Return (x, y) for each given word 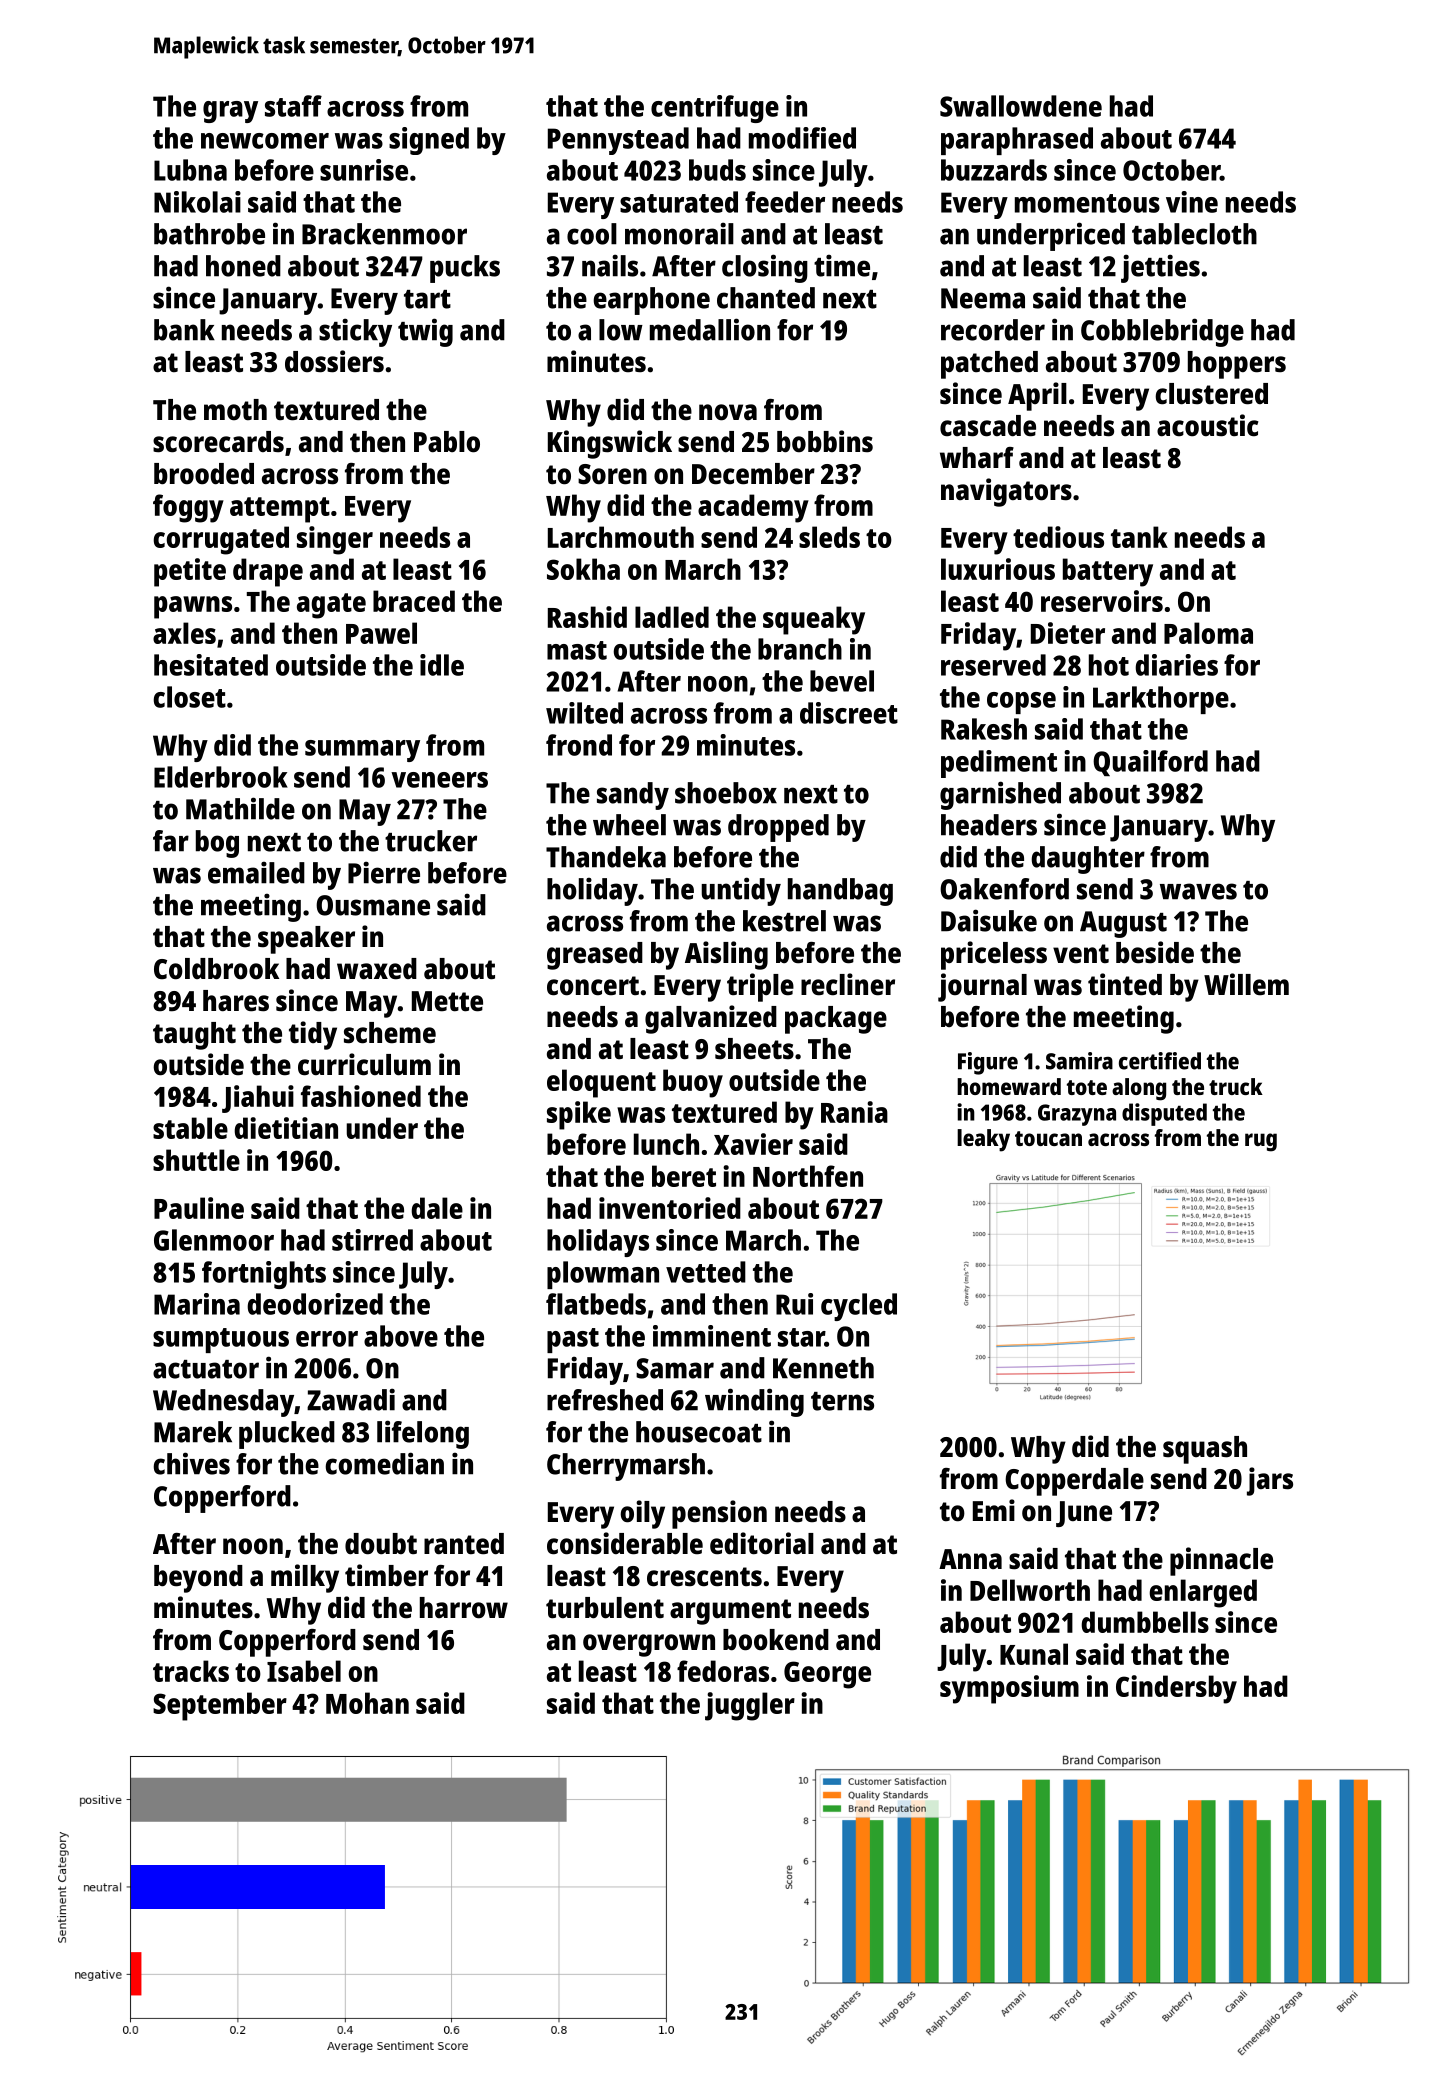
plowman (603, 1275)
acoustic (1208, 425)
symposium (1009, 1689)
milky (305, 1578)
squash (1205, 1450)
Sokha (583, 569)
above (401, 1336)
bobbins (825, 441)
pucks (465, 269)
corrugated (221, 540)
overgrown (649, 1645)
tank (1139, 537)
